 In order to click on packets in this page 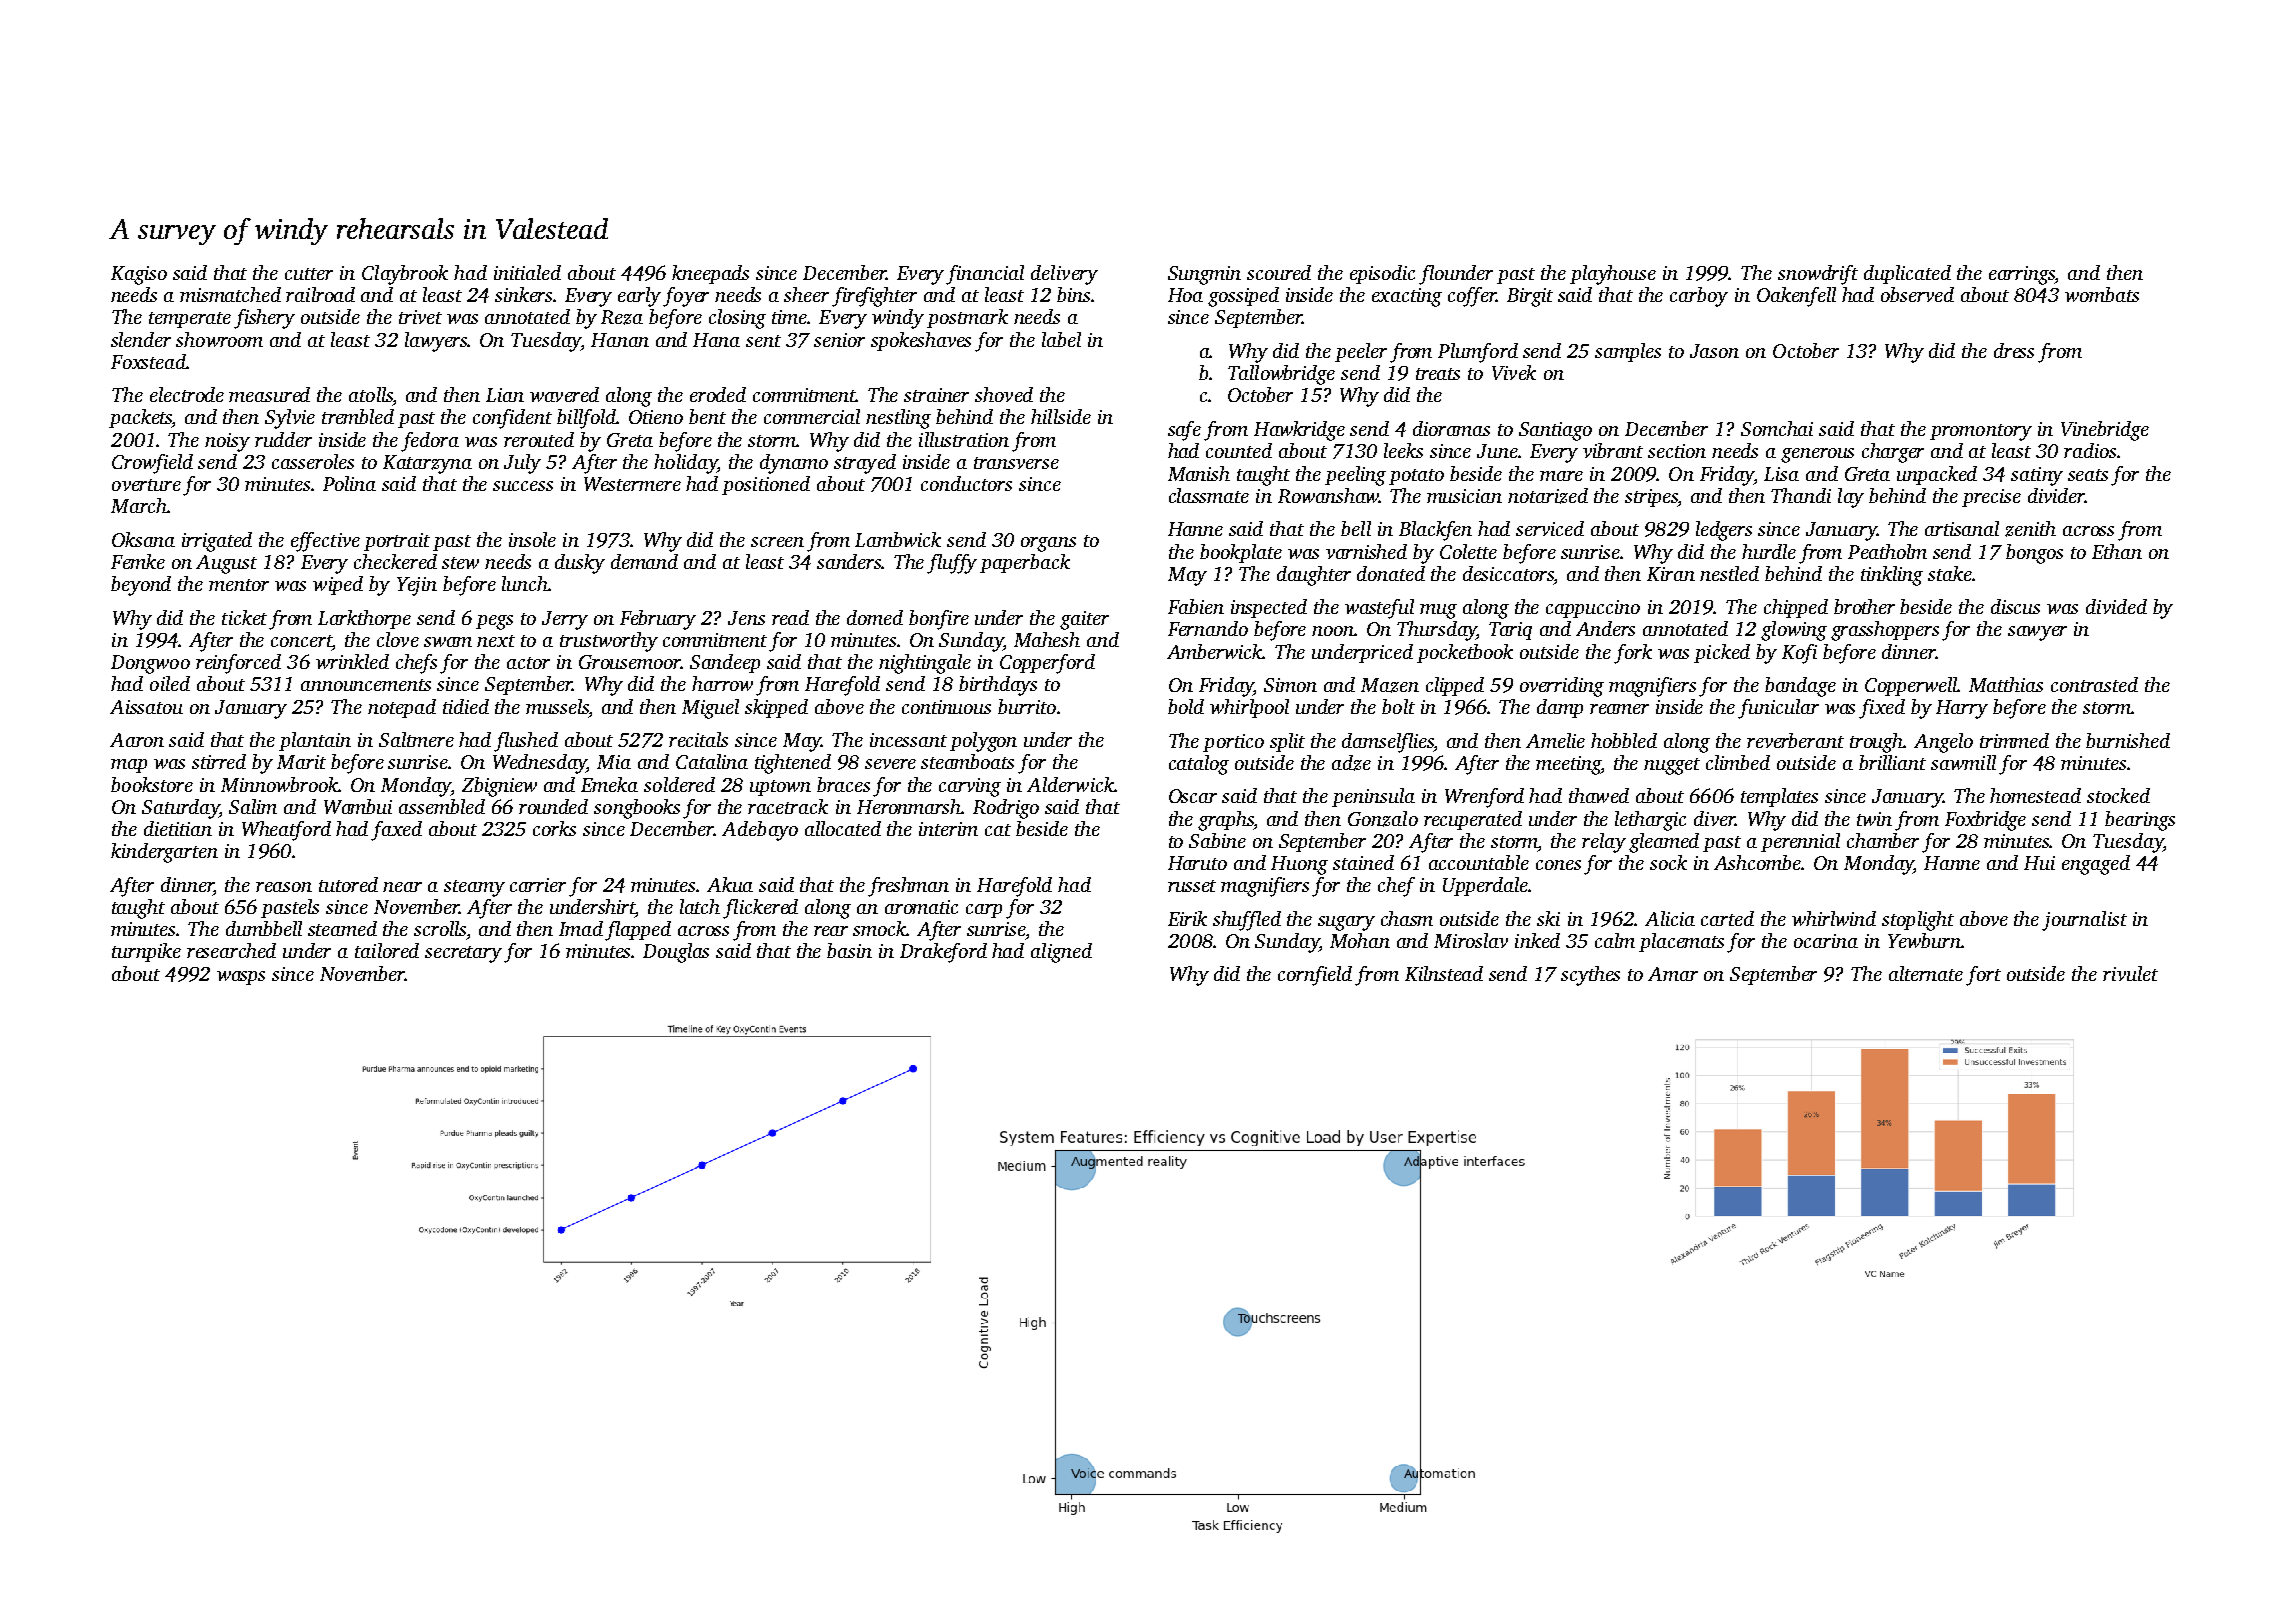, I will do `click(141, 418)`.
